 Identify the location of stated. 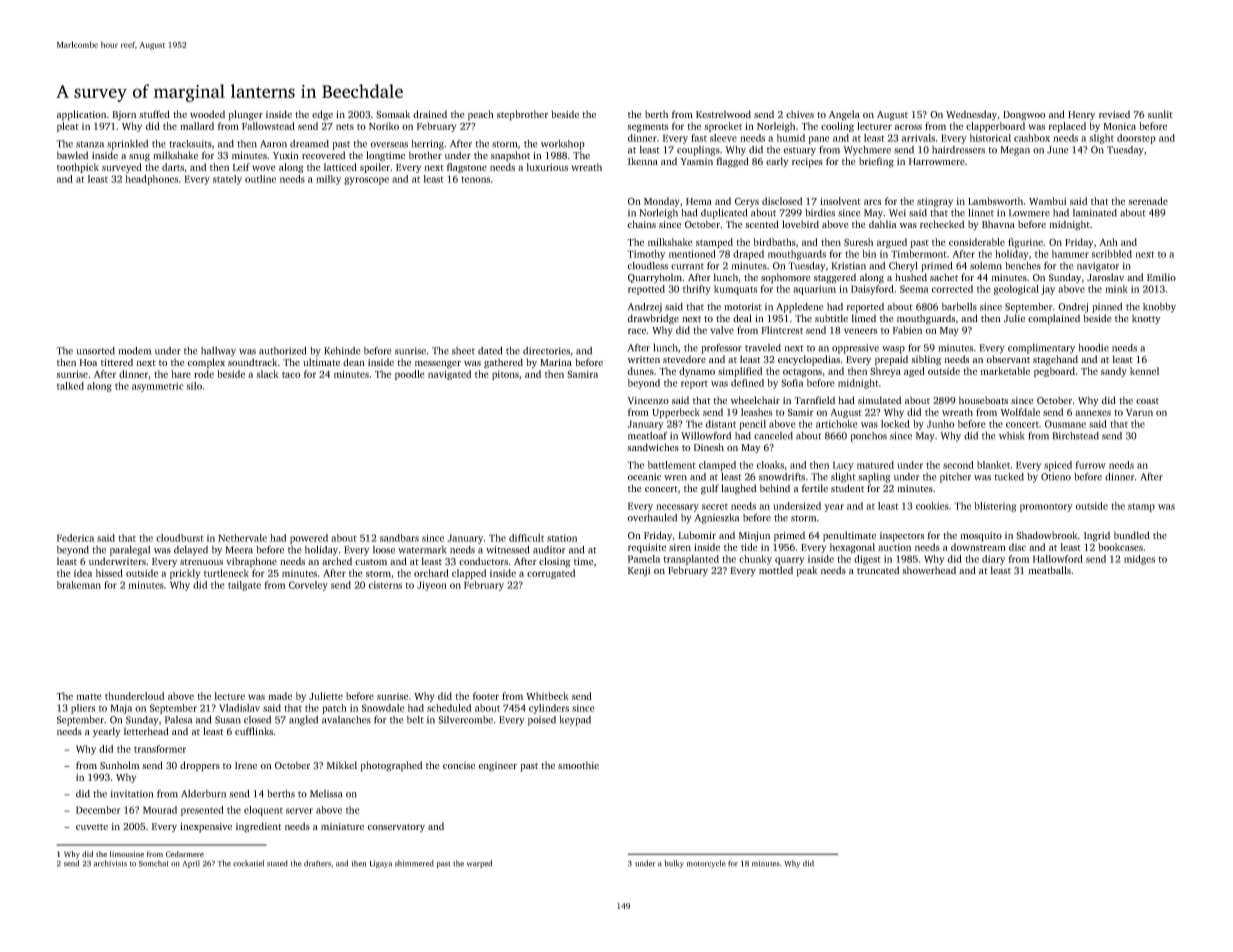
(277, 863).
